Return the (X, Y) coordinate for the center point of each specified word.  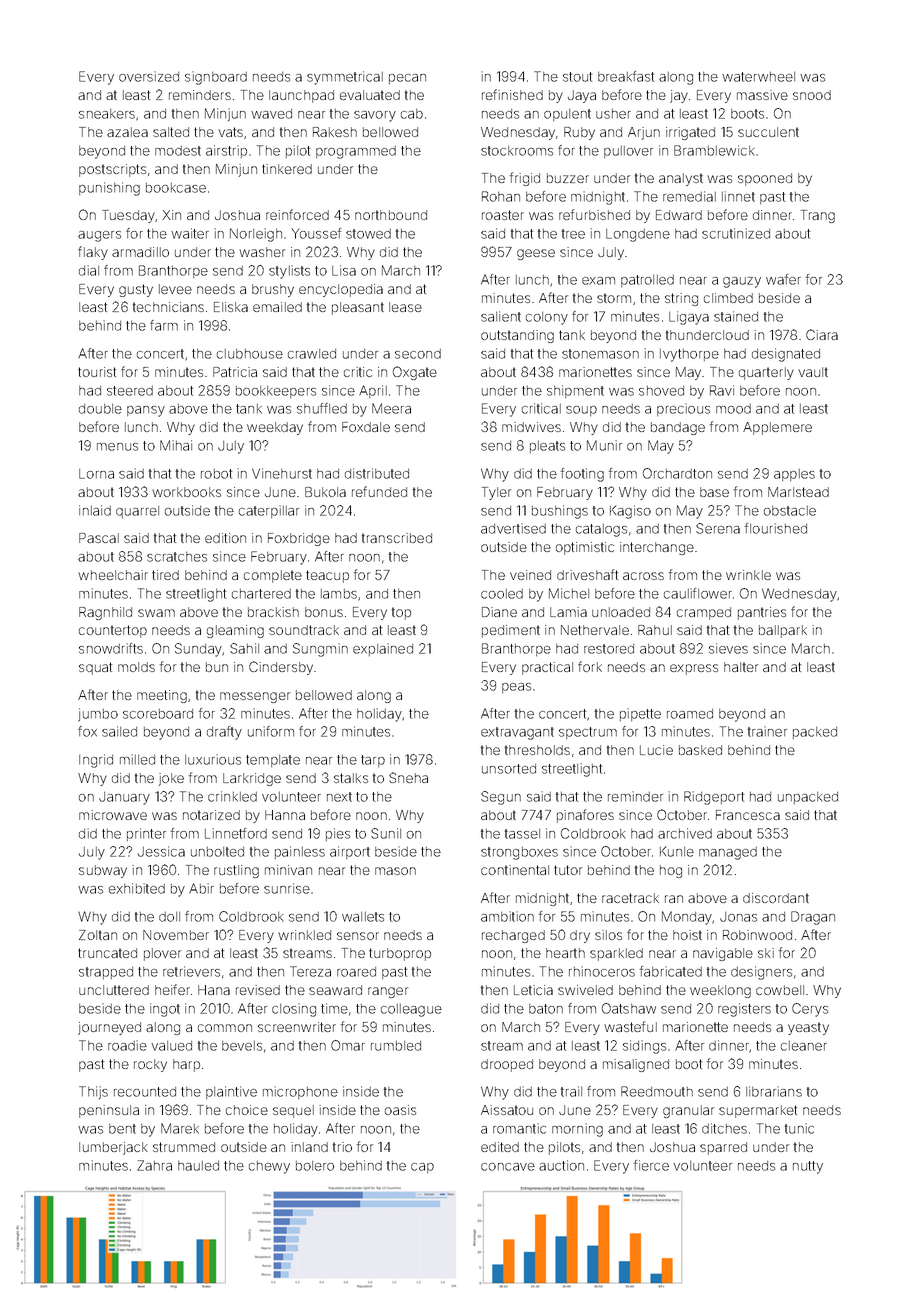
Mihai (176, 445)
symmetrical (345, 78)
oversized (149, 76)
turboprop (400, 954)
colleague (411, 1010)
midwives (531, 427)
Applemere (777, 428)
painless (300, 852)
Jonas (738, 917)
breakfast (626, 76)
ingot (165, 1010)
